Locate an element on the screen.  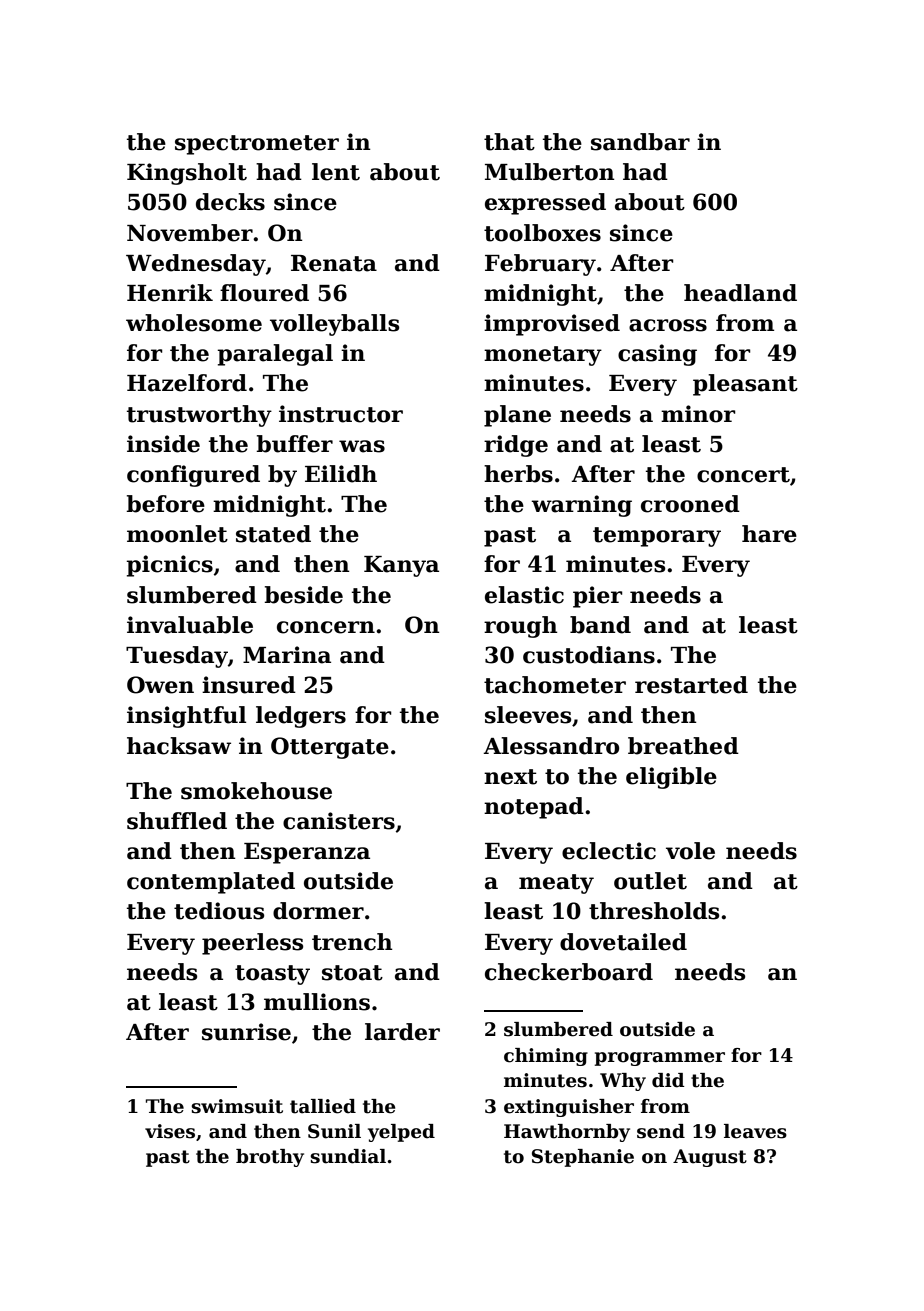
trustworthy is located at coordinates (199, 416).
